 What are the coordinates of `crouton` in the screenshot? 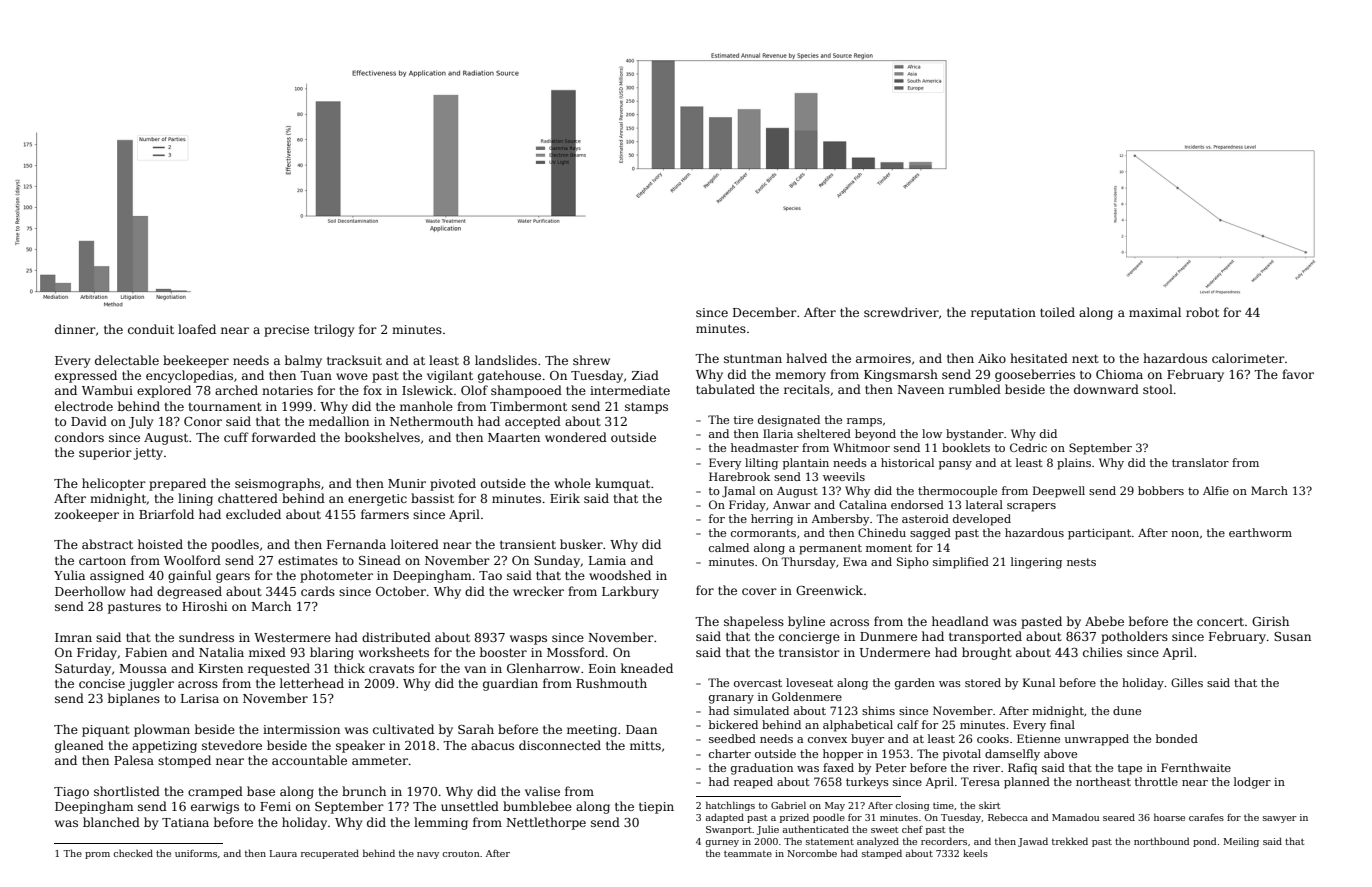 It's located at (461, 853).
